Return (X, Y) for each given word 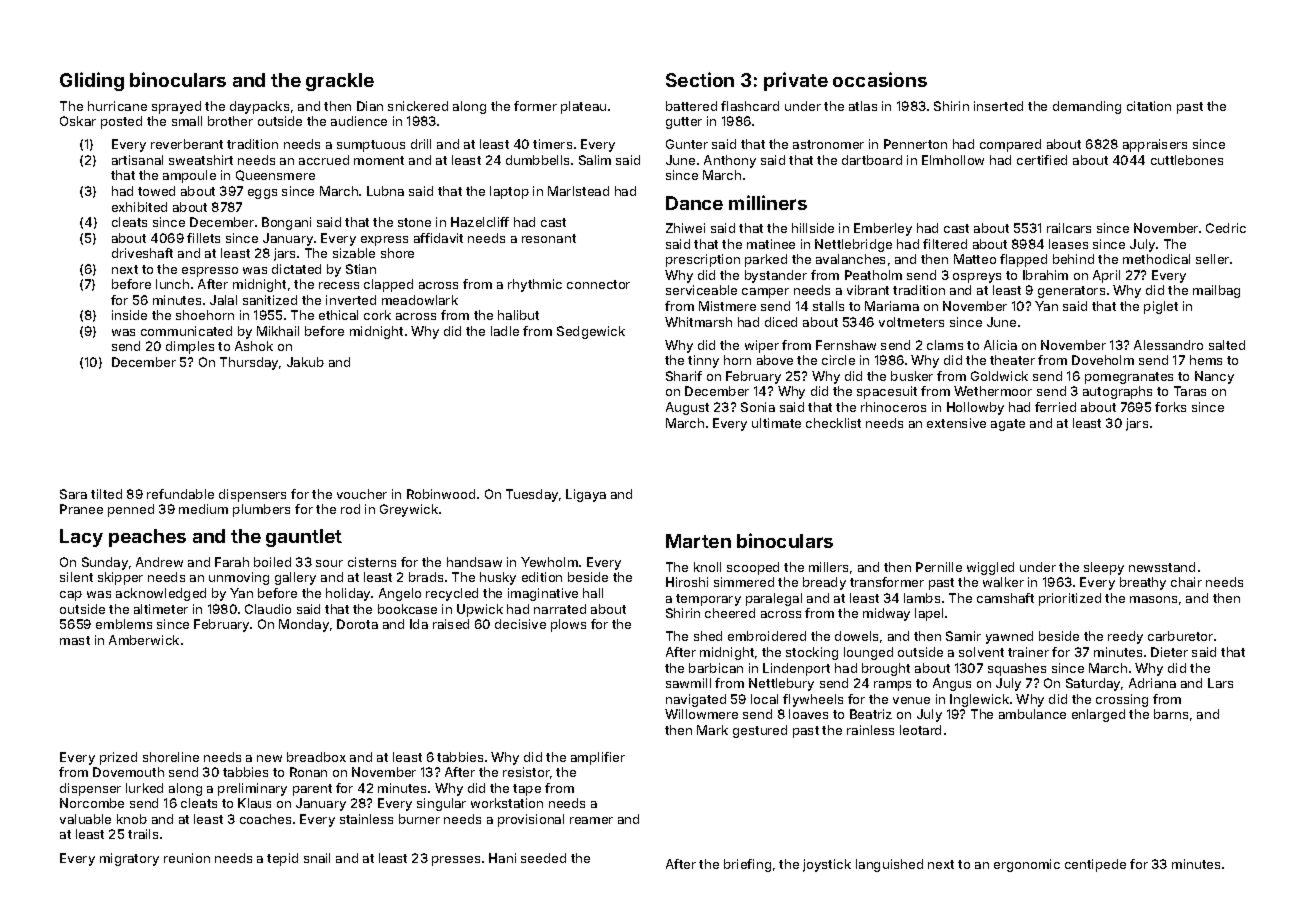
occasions (880, 79)
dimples (190, 347)
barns (1171, 714)
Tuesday (532, 495)
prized (118, 758)
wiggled (990, 568)
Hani (502, 858)
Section (700, 79)
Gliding (92, 81)
